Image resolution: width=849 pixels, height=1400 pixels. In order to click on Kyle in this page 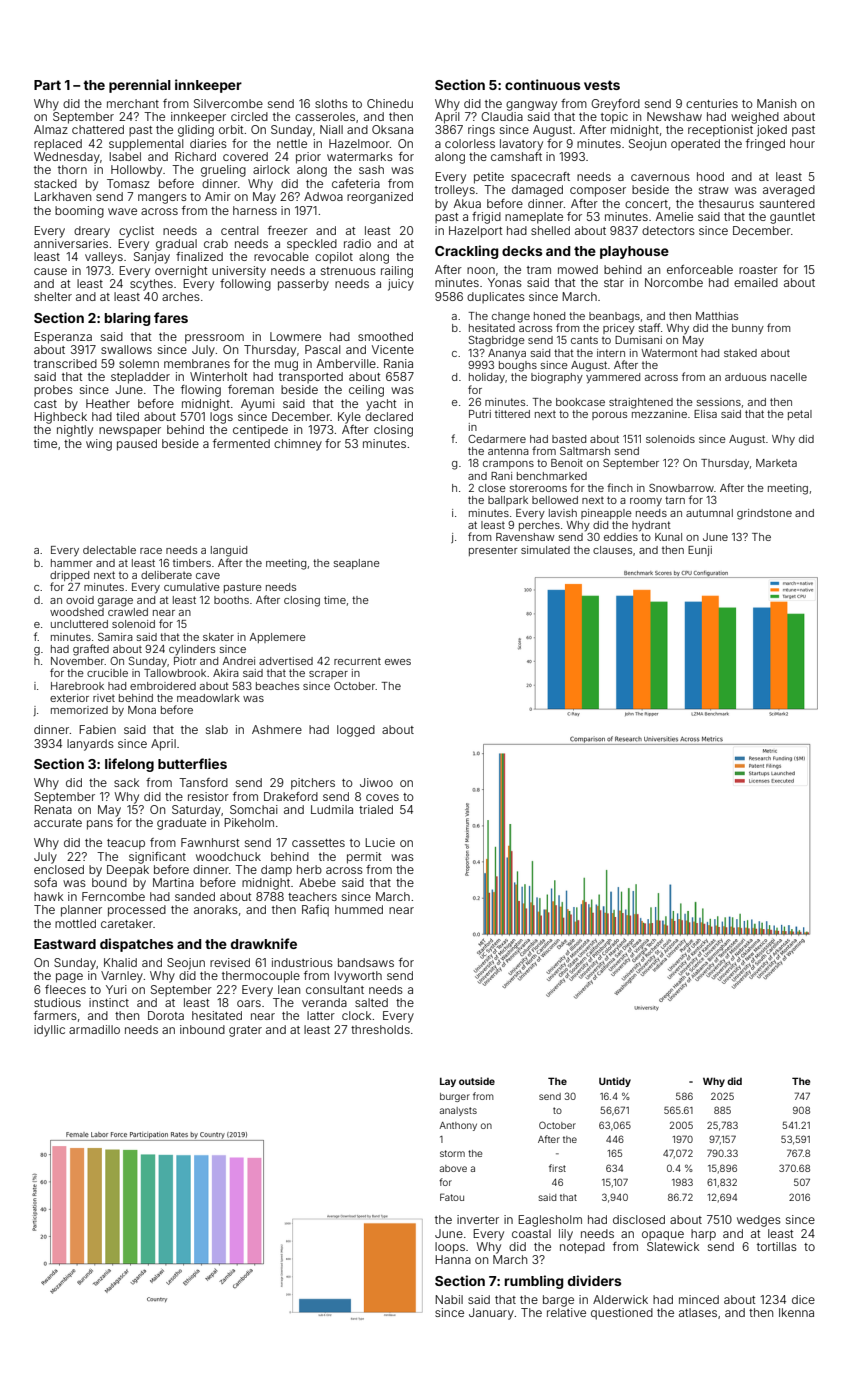, I will do `click(349, 418)`.
